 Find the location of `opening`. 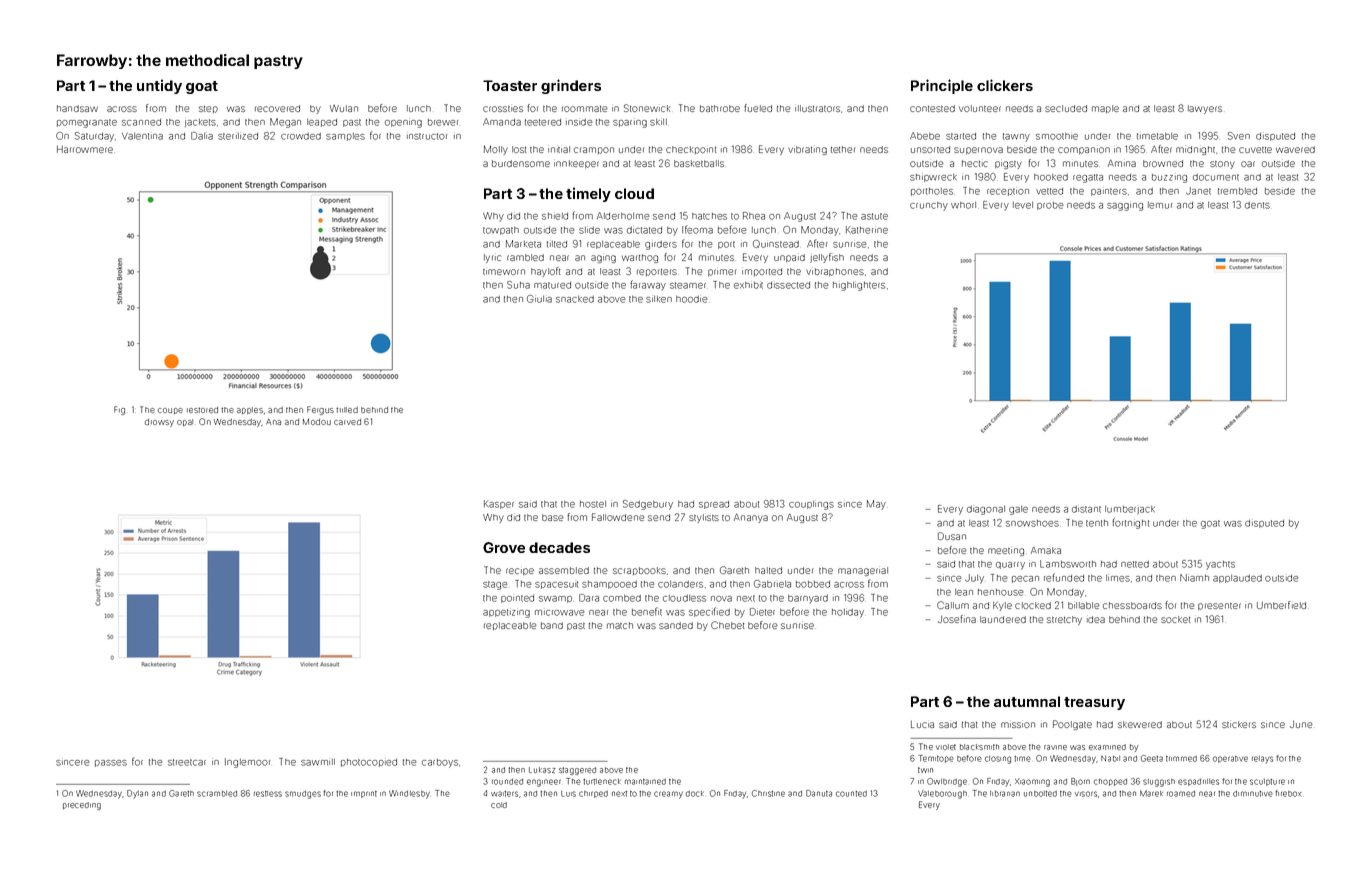

opening is located at coordinates (403, 124).
